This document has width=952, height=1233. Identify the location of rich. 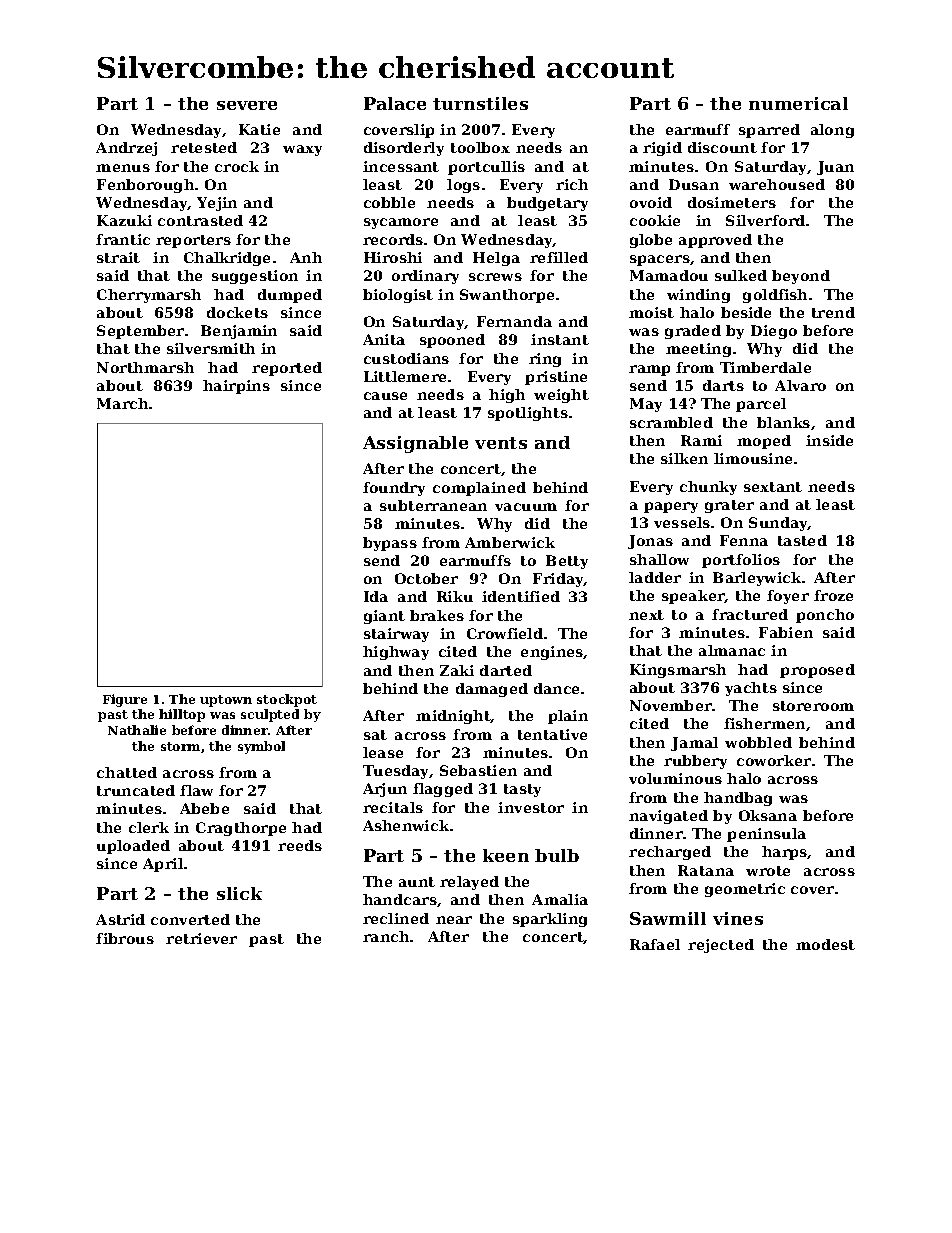
(572, 184).
